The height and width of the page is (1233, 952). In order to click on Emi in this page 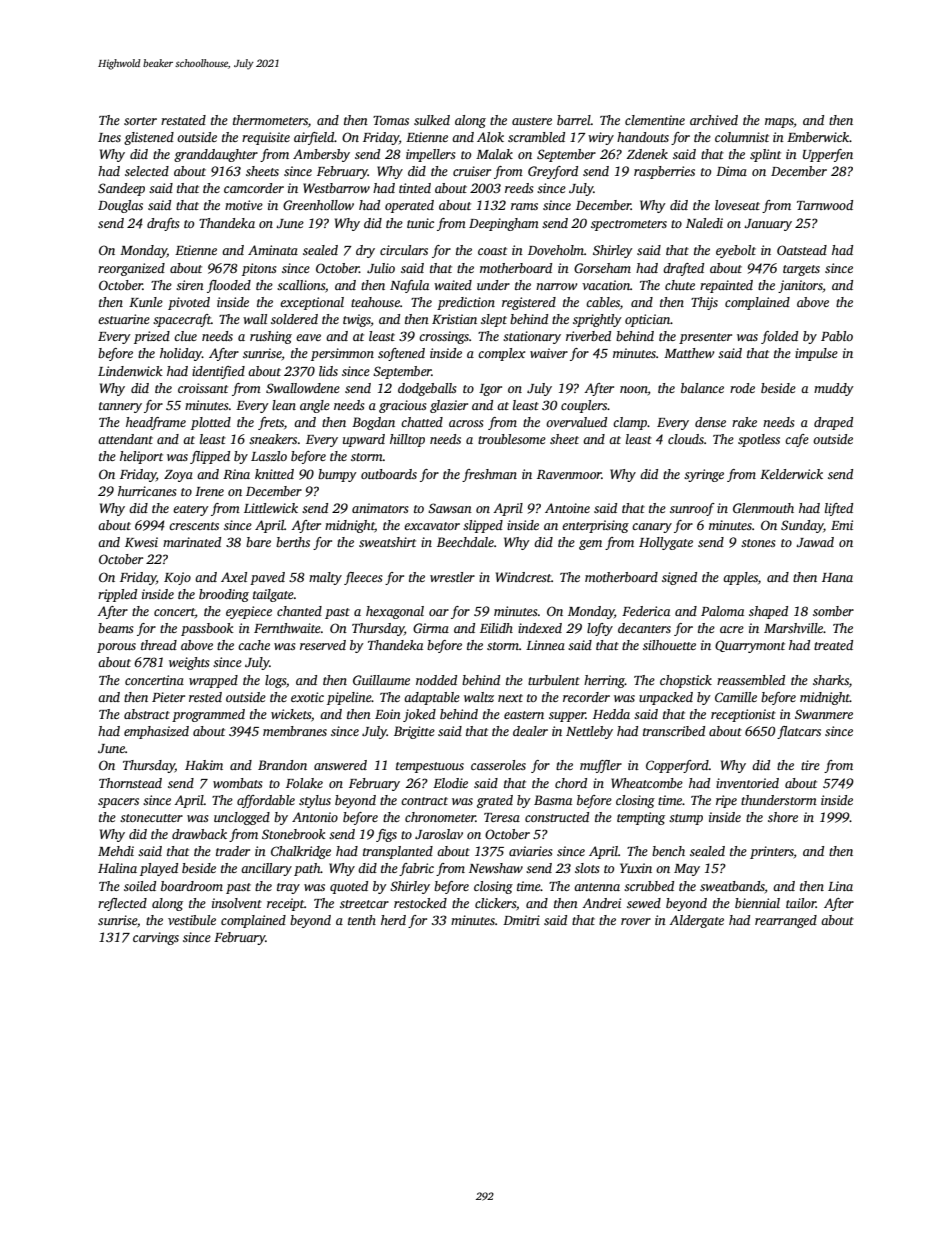, I will do `click(842, 525)`.
